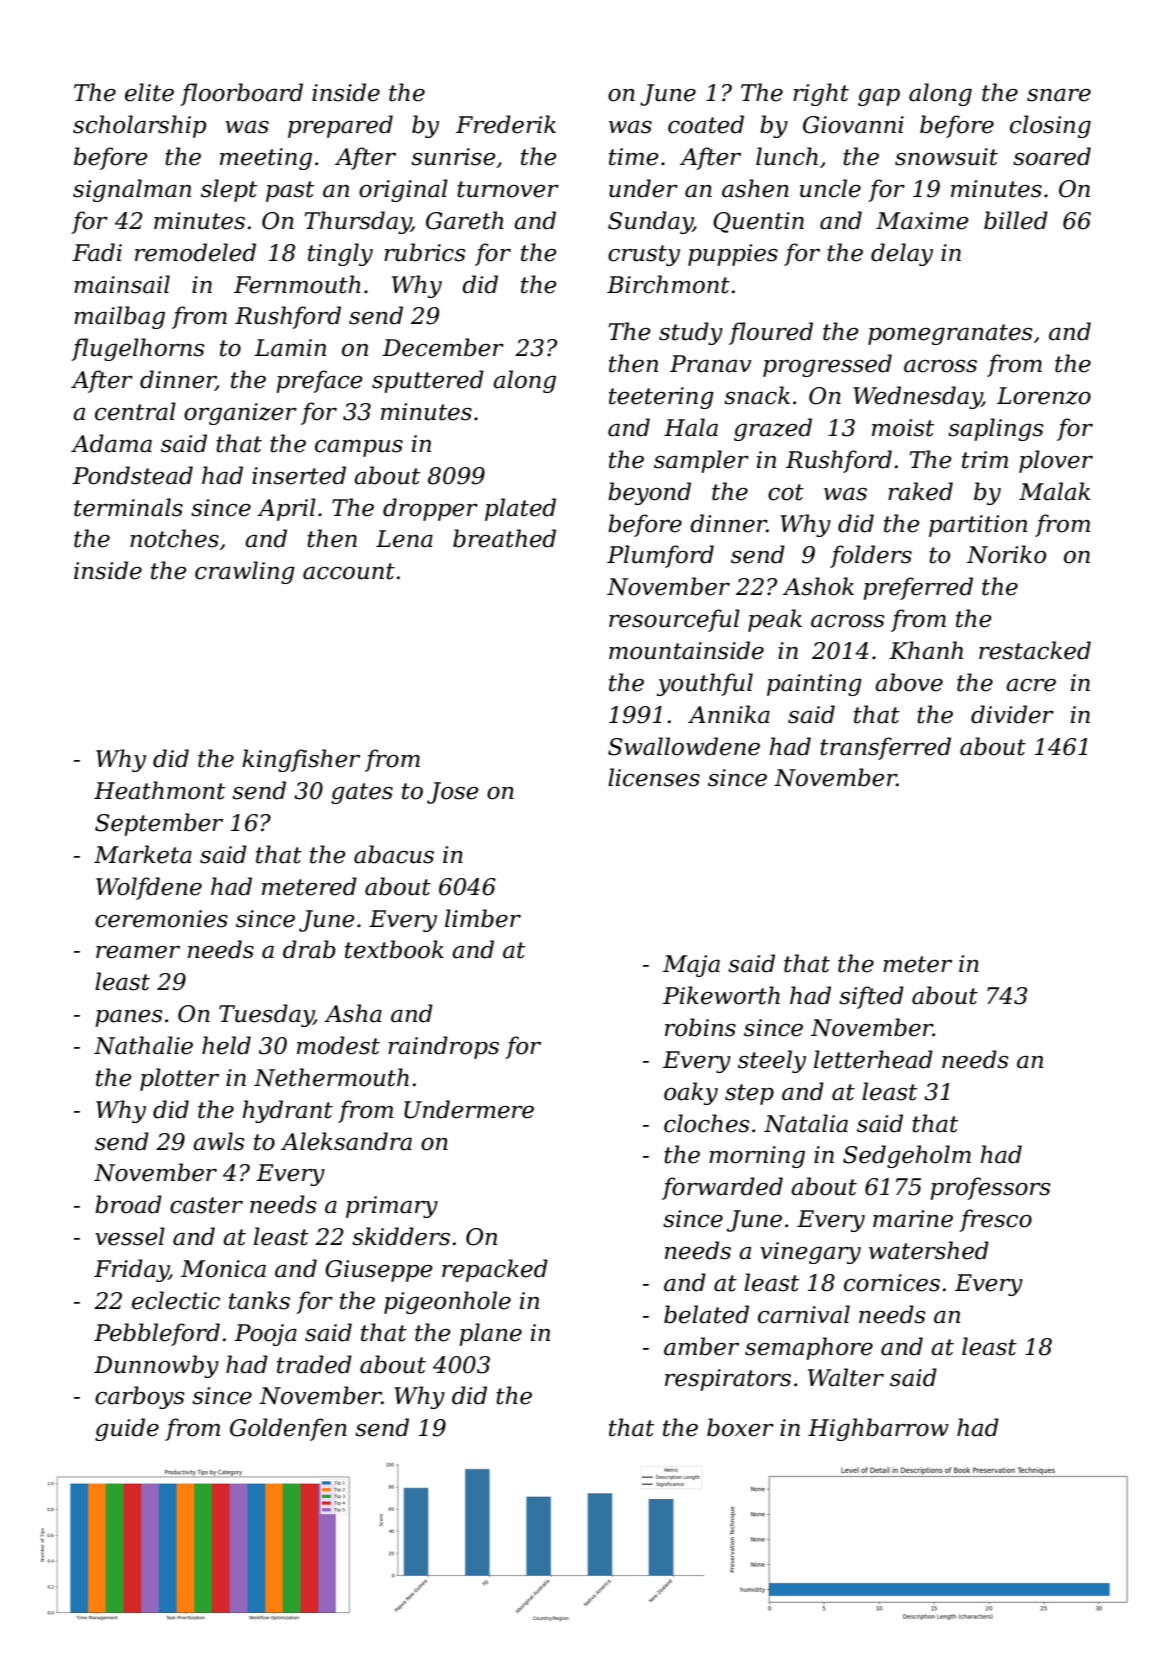 The image size is (1165, 1654). Describe the element at coordinates (353, 1013) in the image. I see `Asha` at that location.
